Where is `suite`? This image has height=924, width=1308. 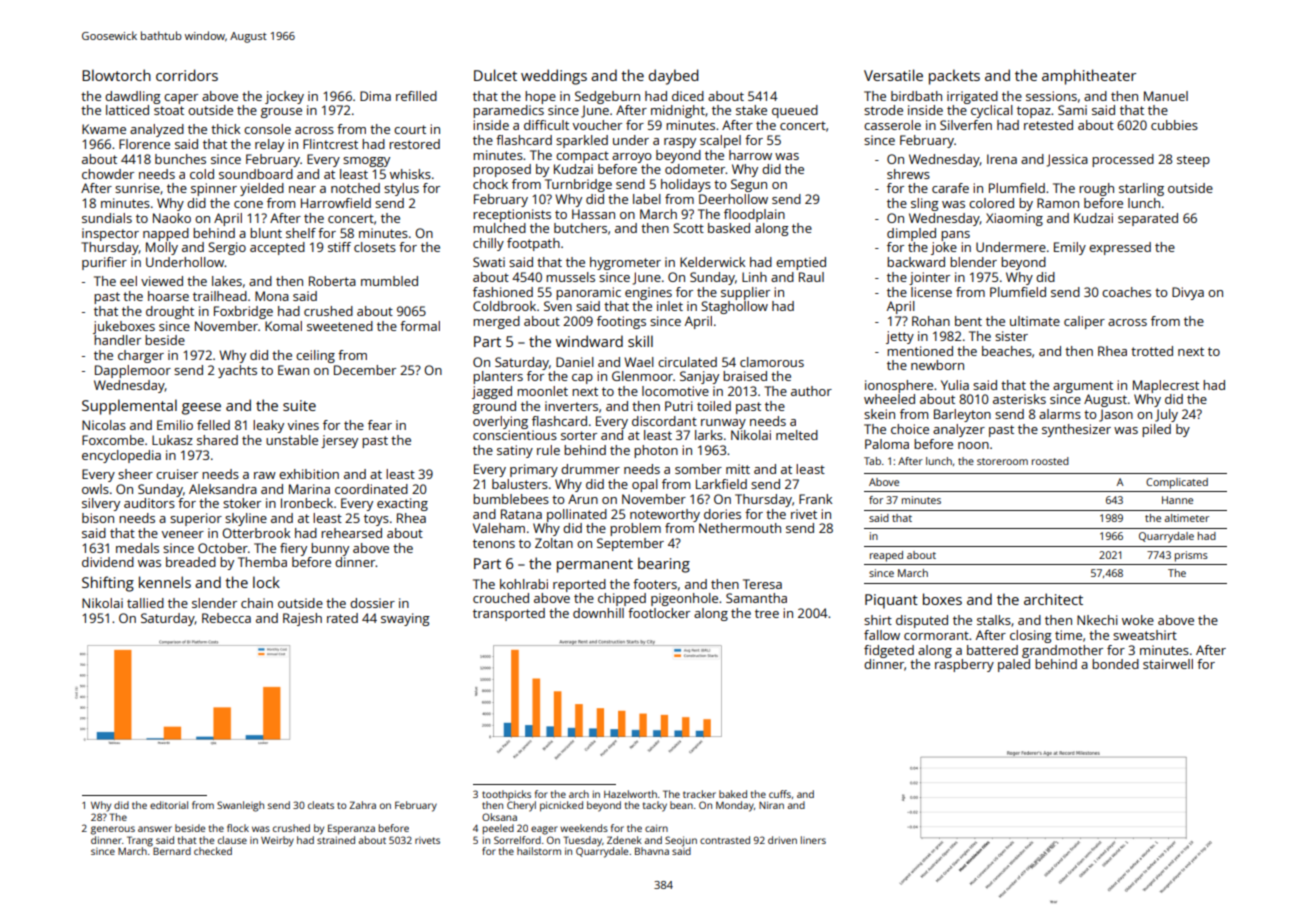 suite is located at coordinates (299, 405).
